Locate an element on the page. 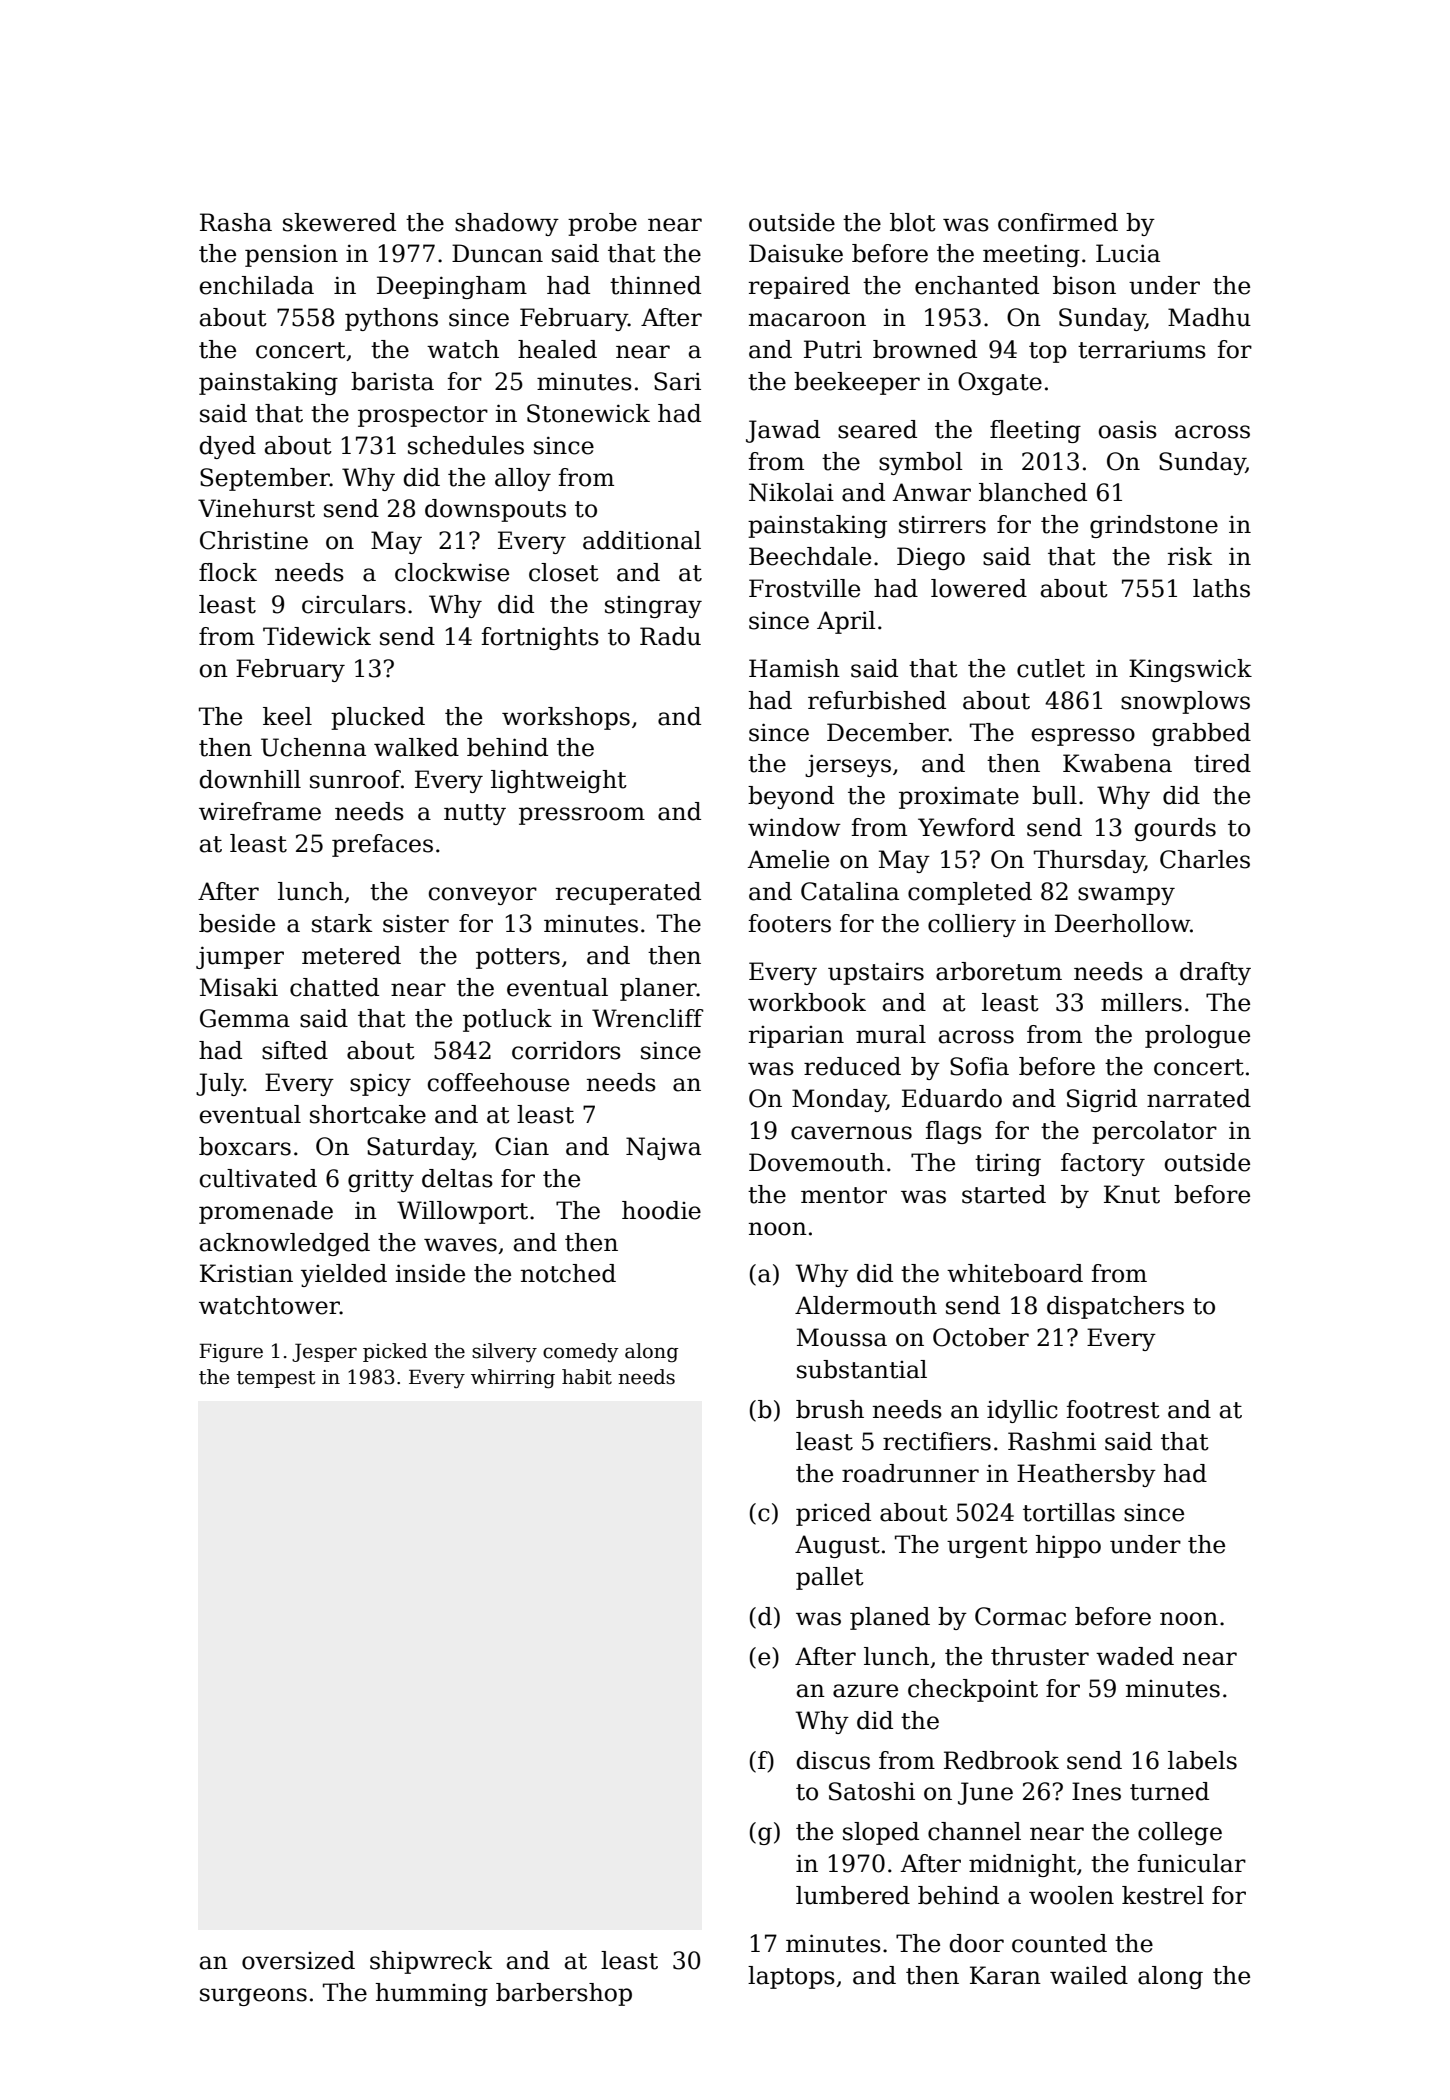  tempest is located at coordinates (276, 1379).
